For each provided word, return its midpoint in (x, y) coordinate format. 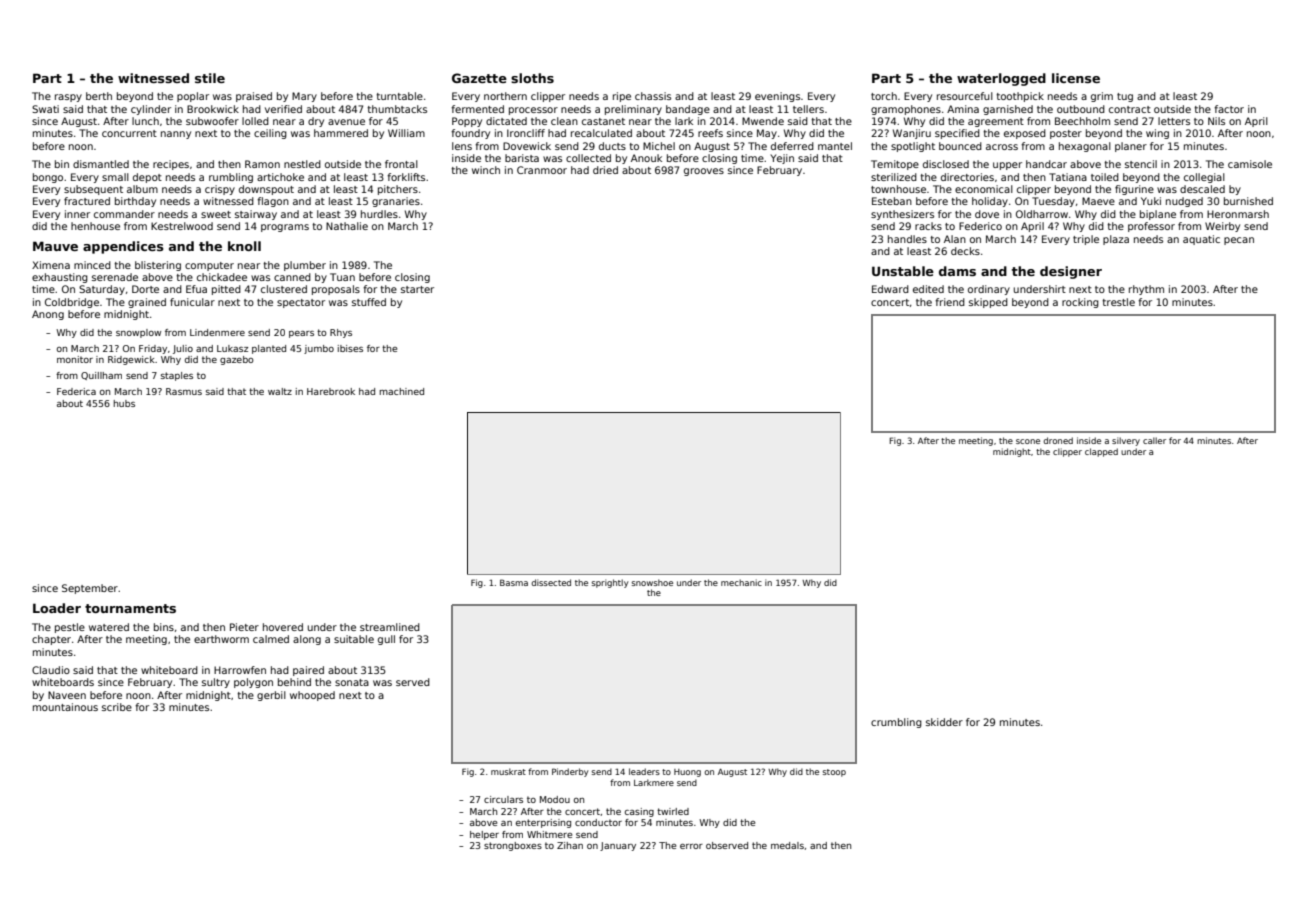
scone (1028, 441)
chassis (653, 96)
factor (1229, 109)
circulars (503, 799)
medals (787, 845)
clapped (1101, 452)
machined (402, 391)
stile (210, 78)
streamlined (390, 627)
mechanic (741, 582)
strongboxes (513, 846)
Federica (76, 391)
